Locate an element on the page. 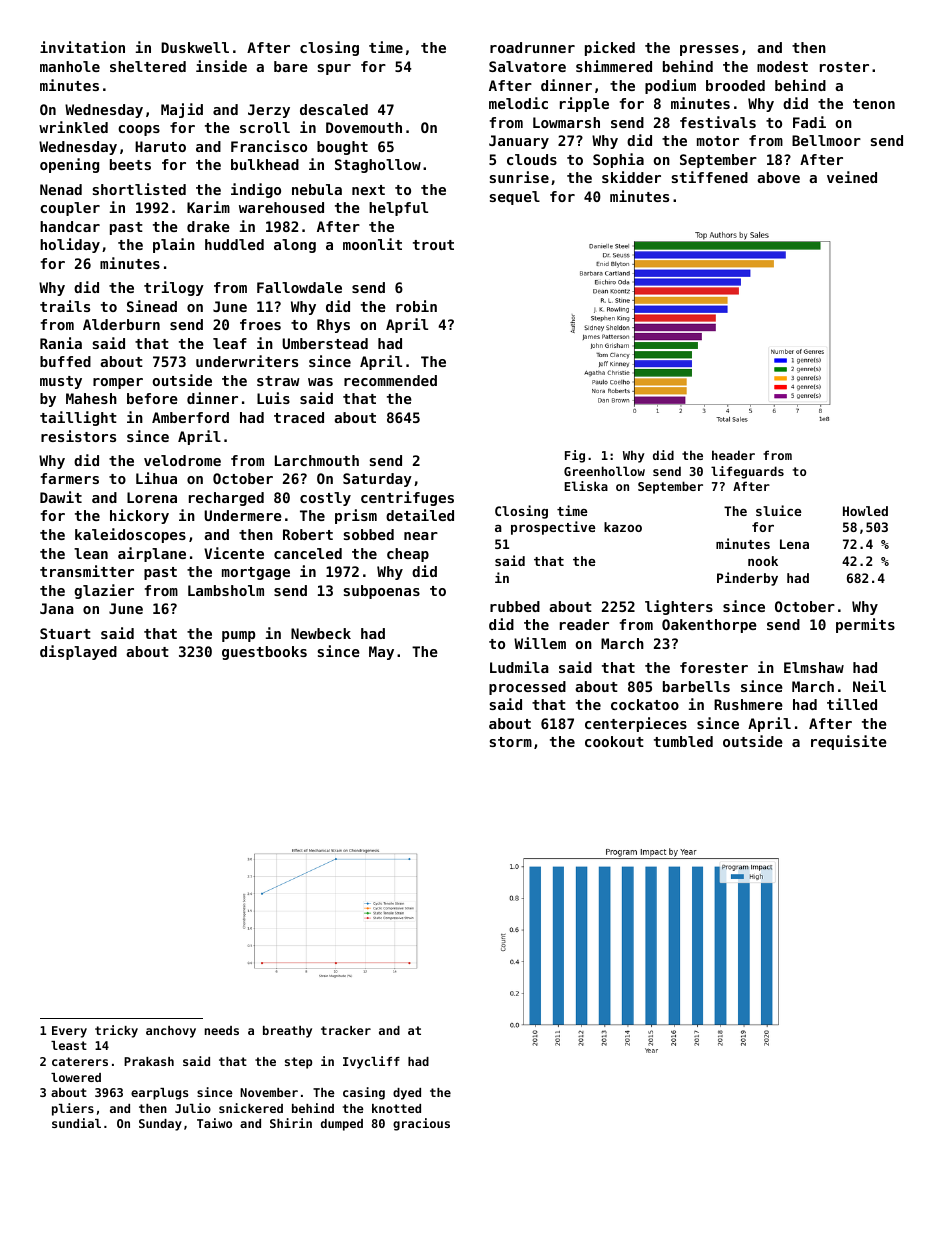 The height and width of the document is (1233, 952). requisite is located at coordinates (849, 742).
